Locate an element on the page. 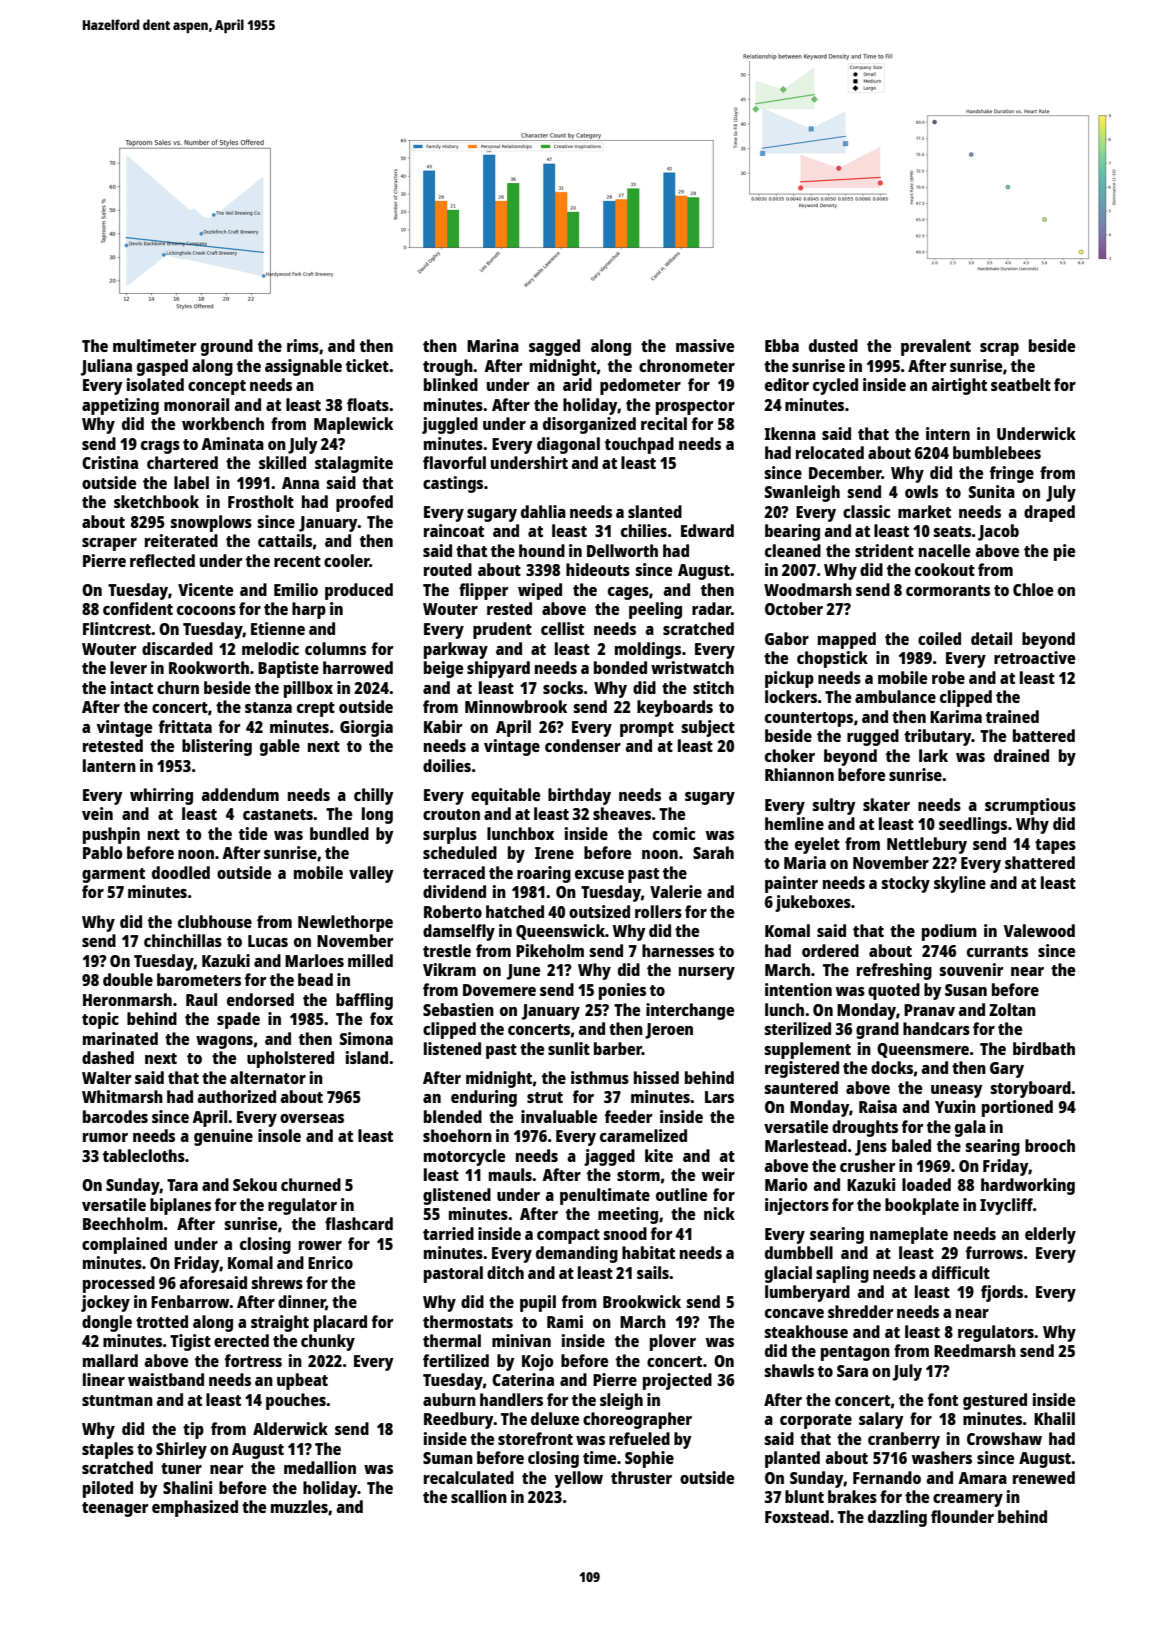 This document has height=1638, width=1158. lark is located at coordinates (933, 755).
